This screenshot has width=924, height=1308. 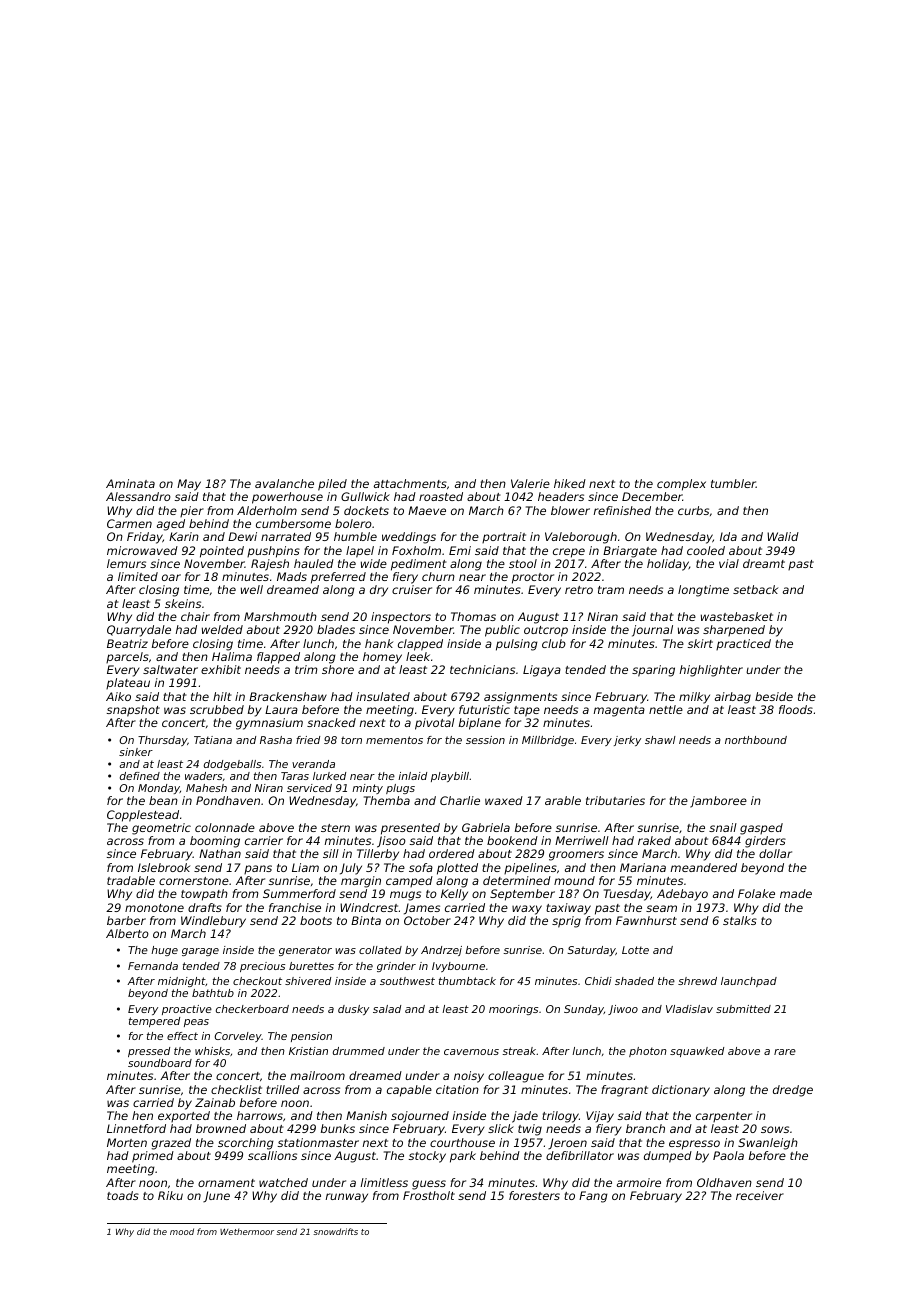 What do you see at coordinates (530, 483) in the screenshot?
I see `Valerie` at bounding box center [530, 483].
